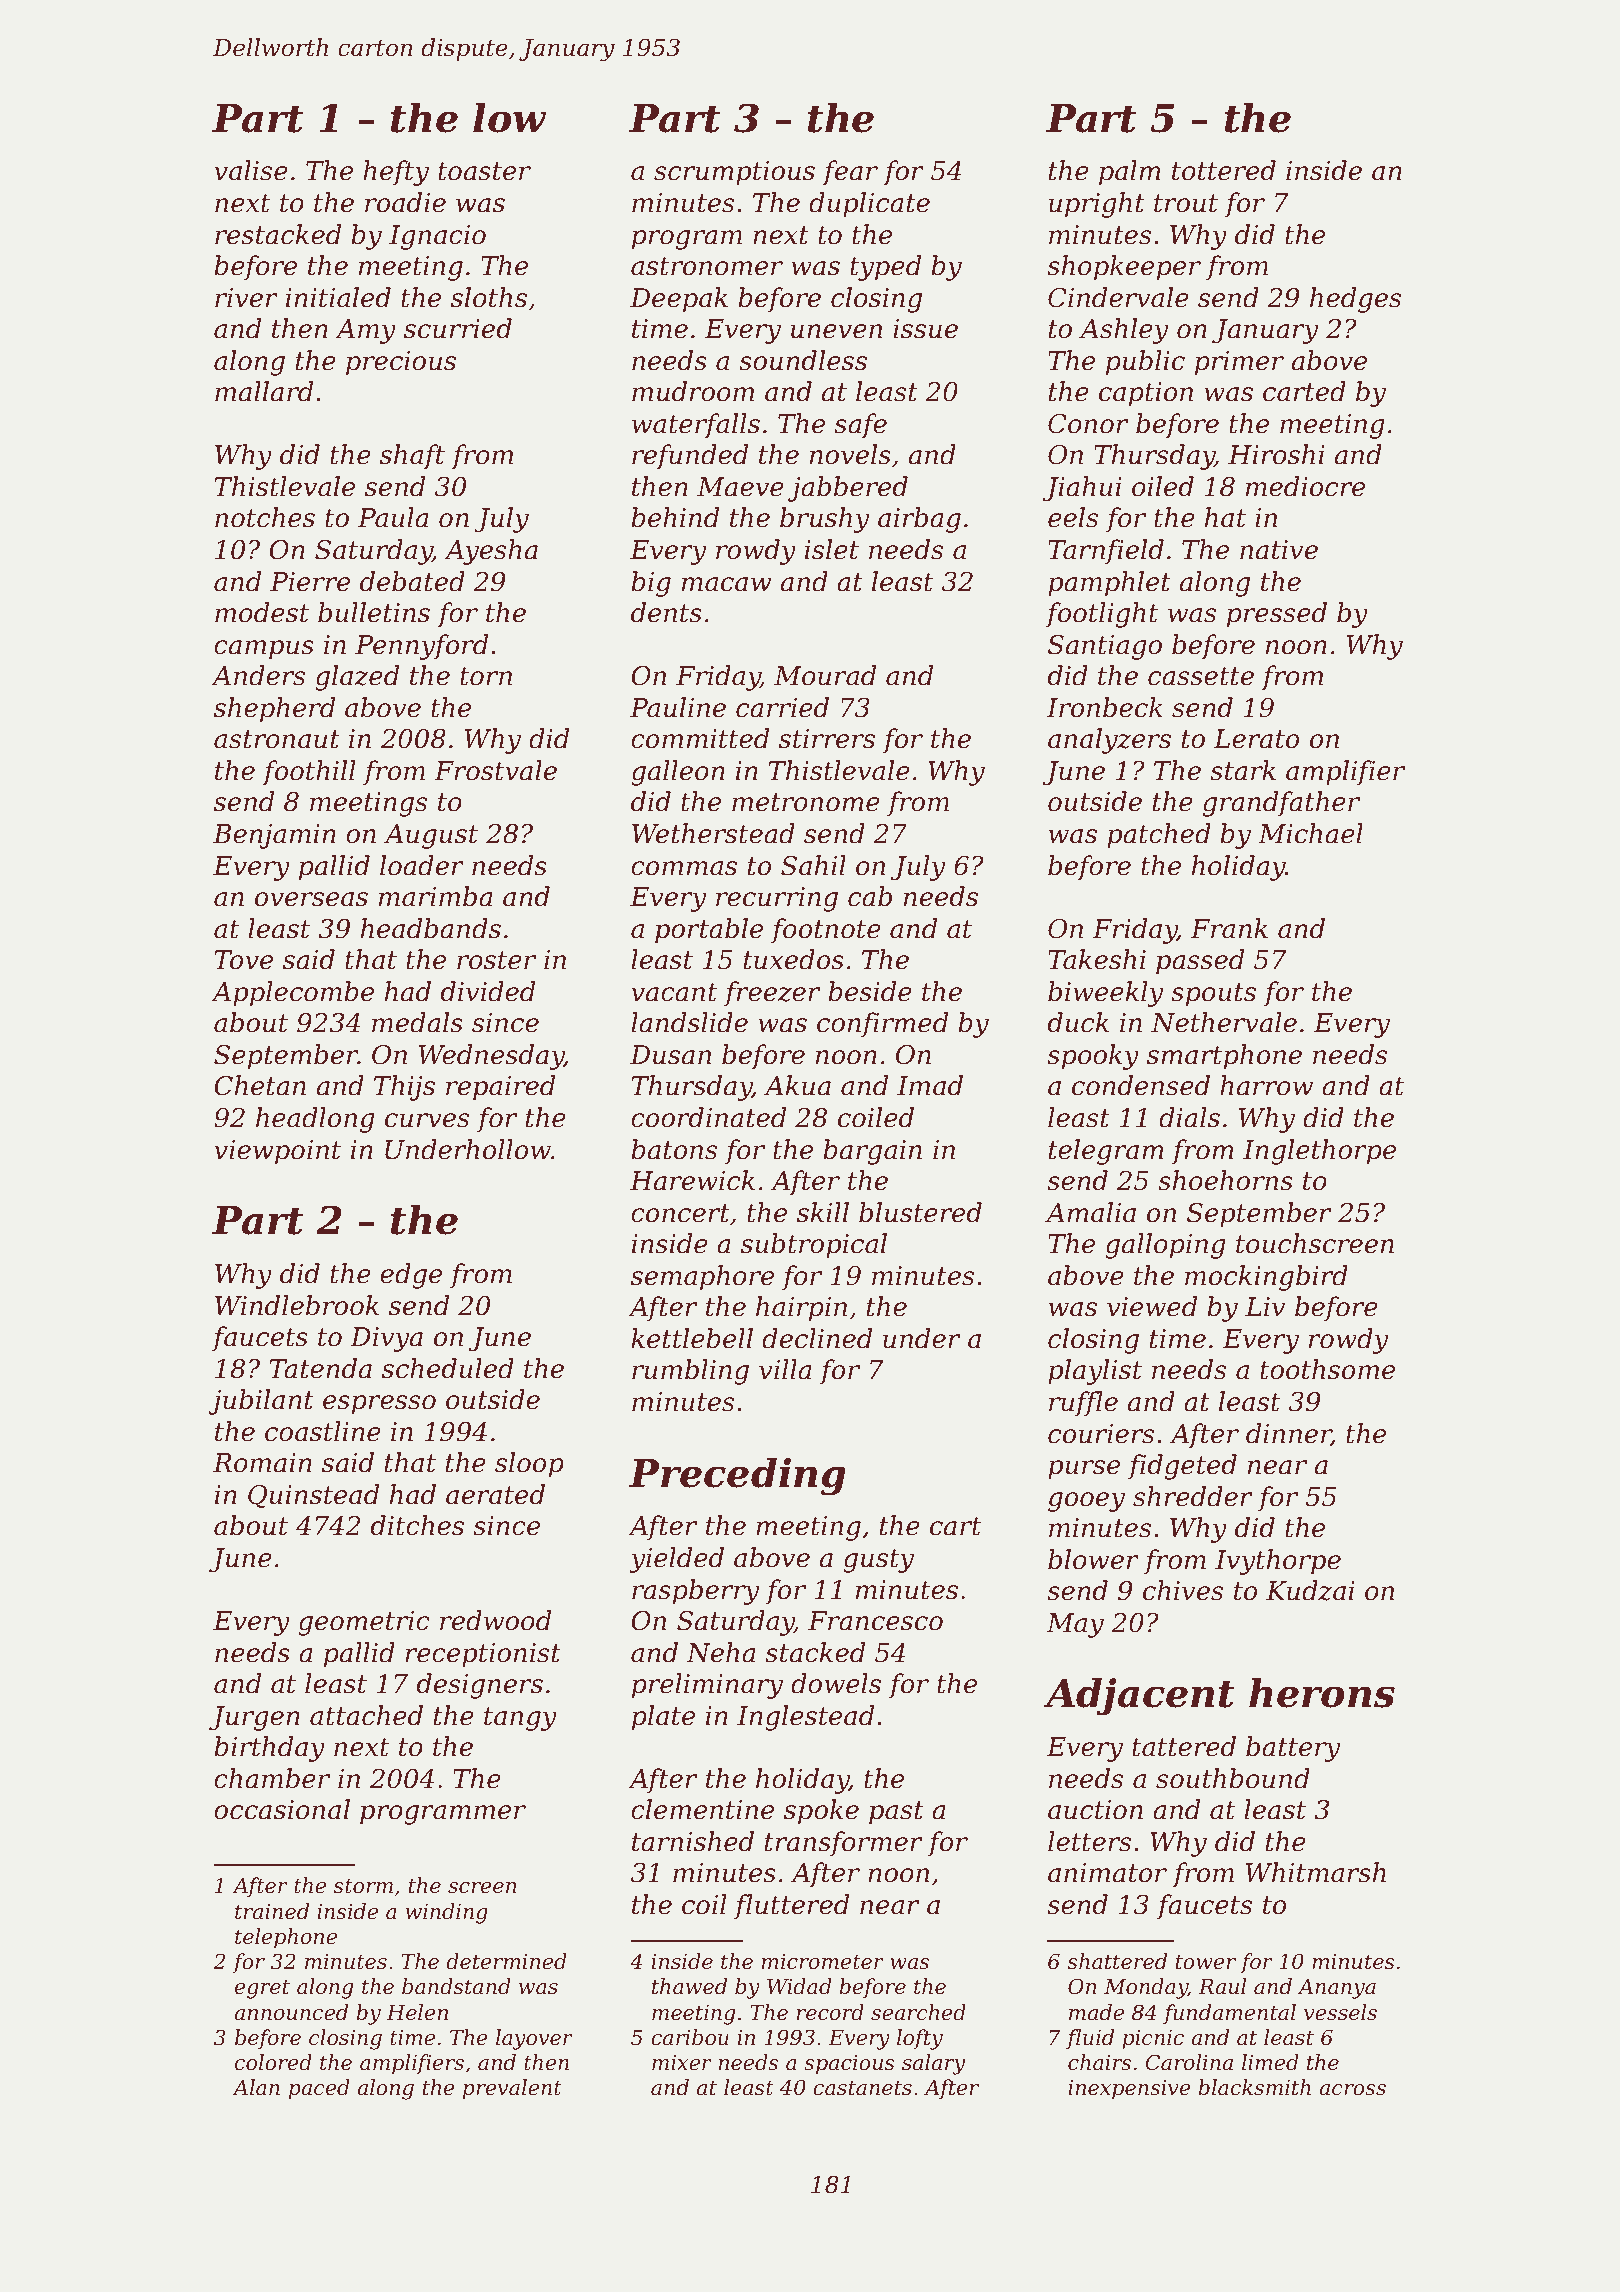 The width and height of the screenshot is (1620, 2292). I want to click on searched, so click(918, 2012).
